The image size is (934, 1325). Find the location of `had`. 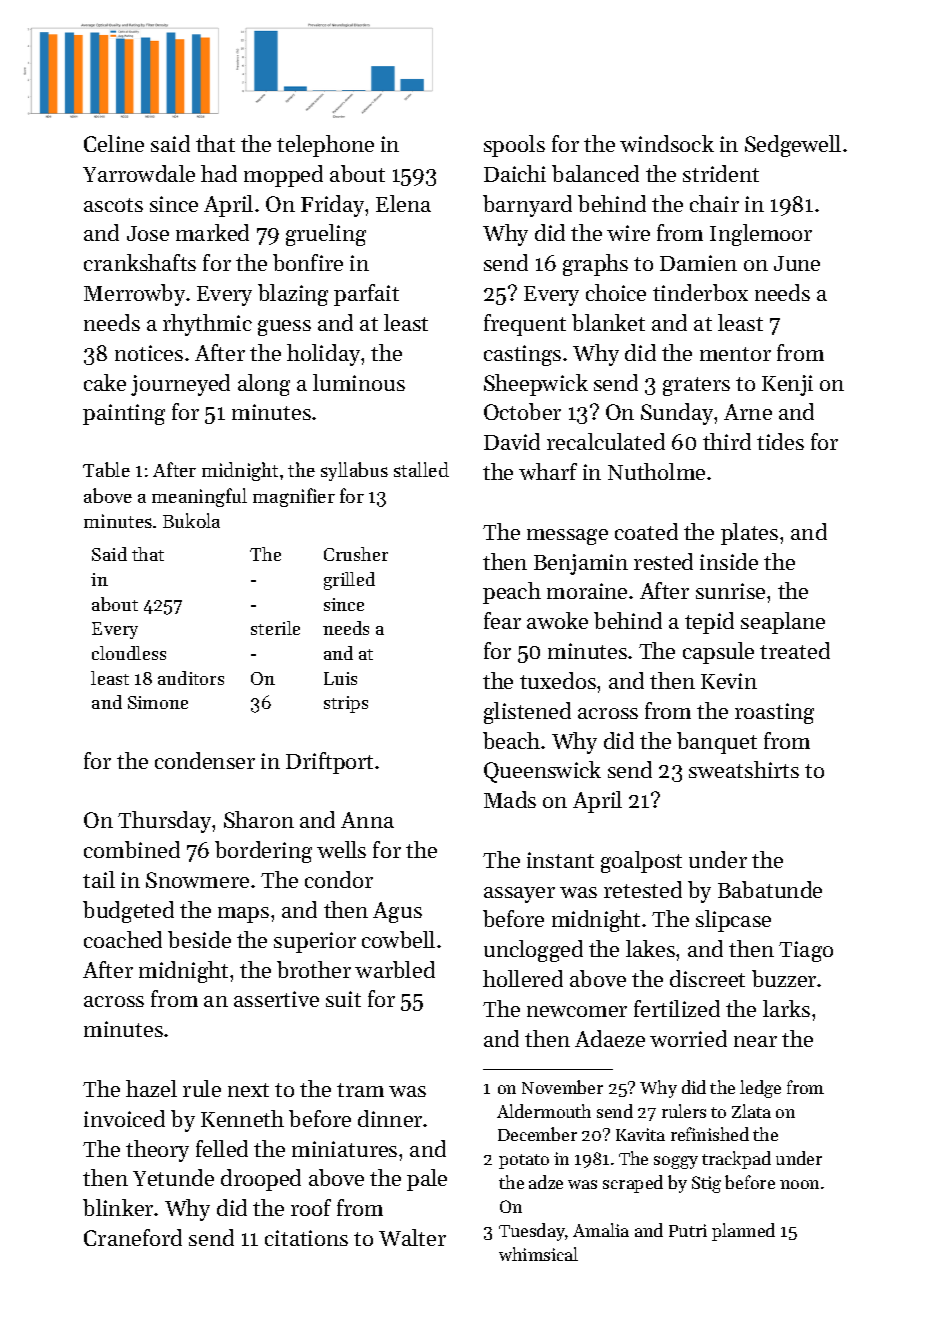

had is located at coordinates (219, 173).
